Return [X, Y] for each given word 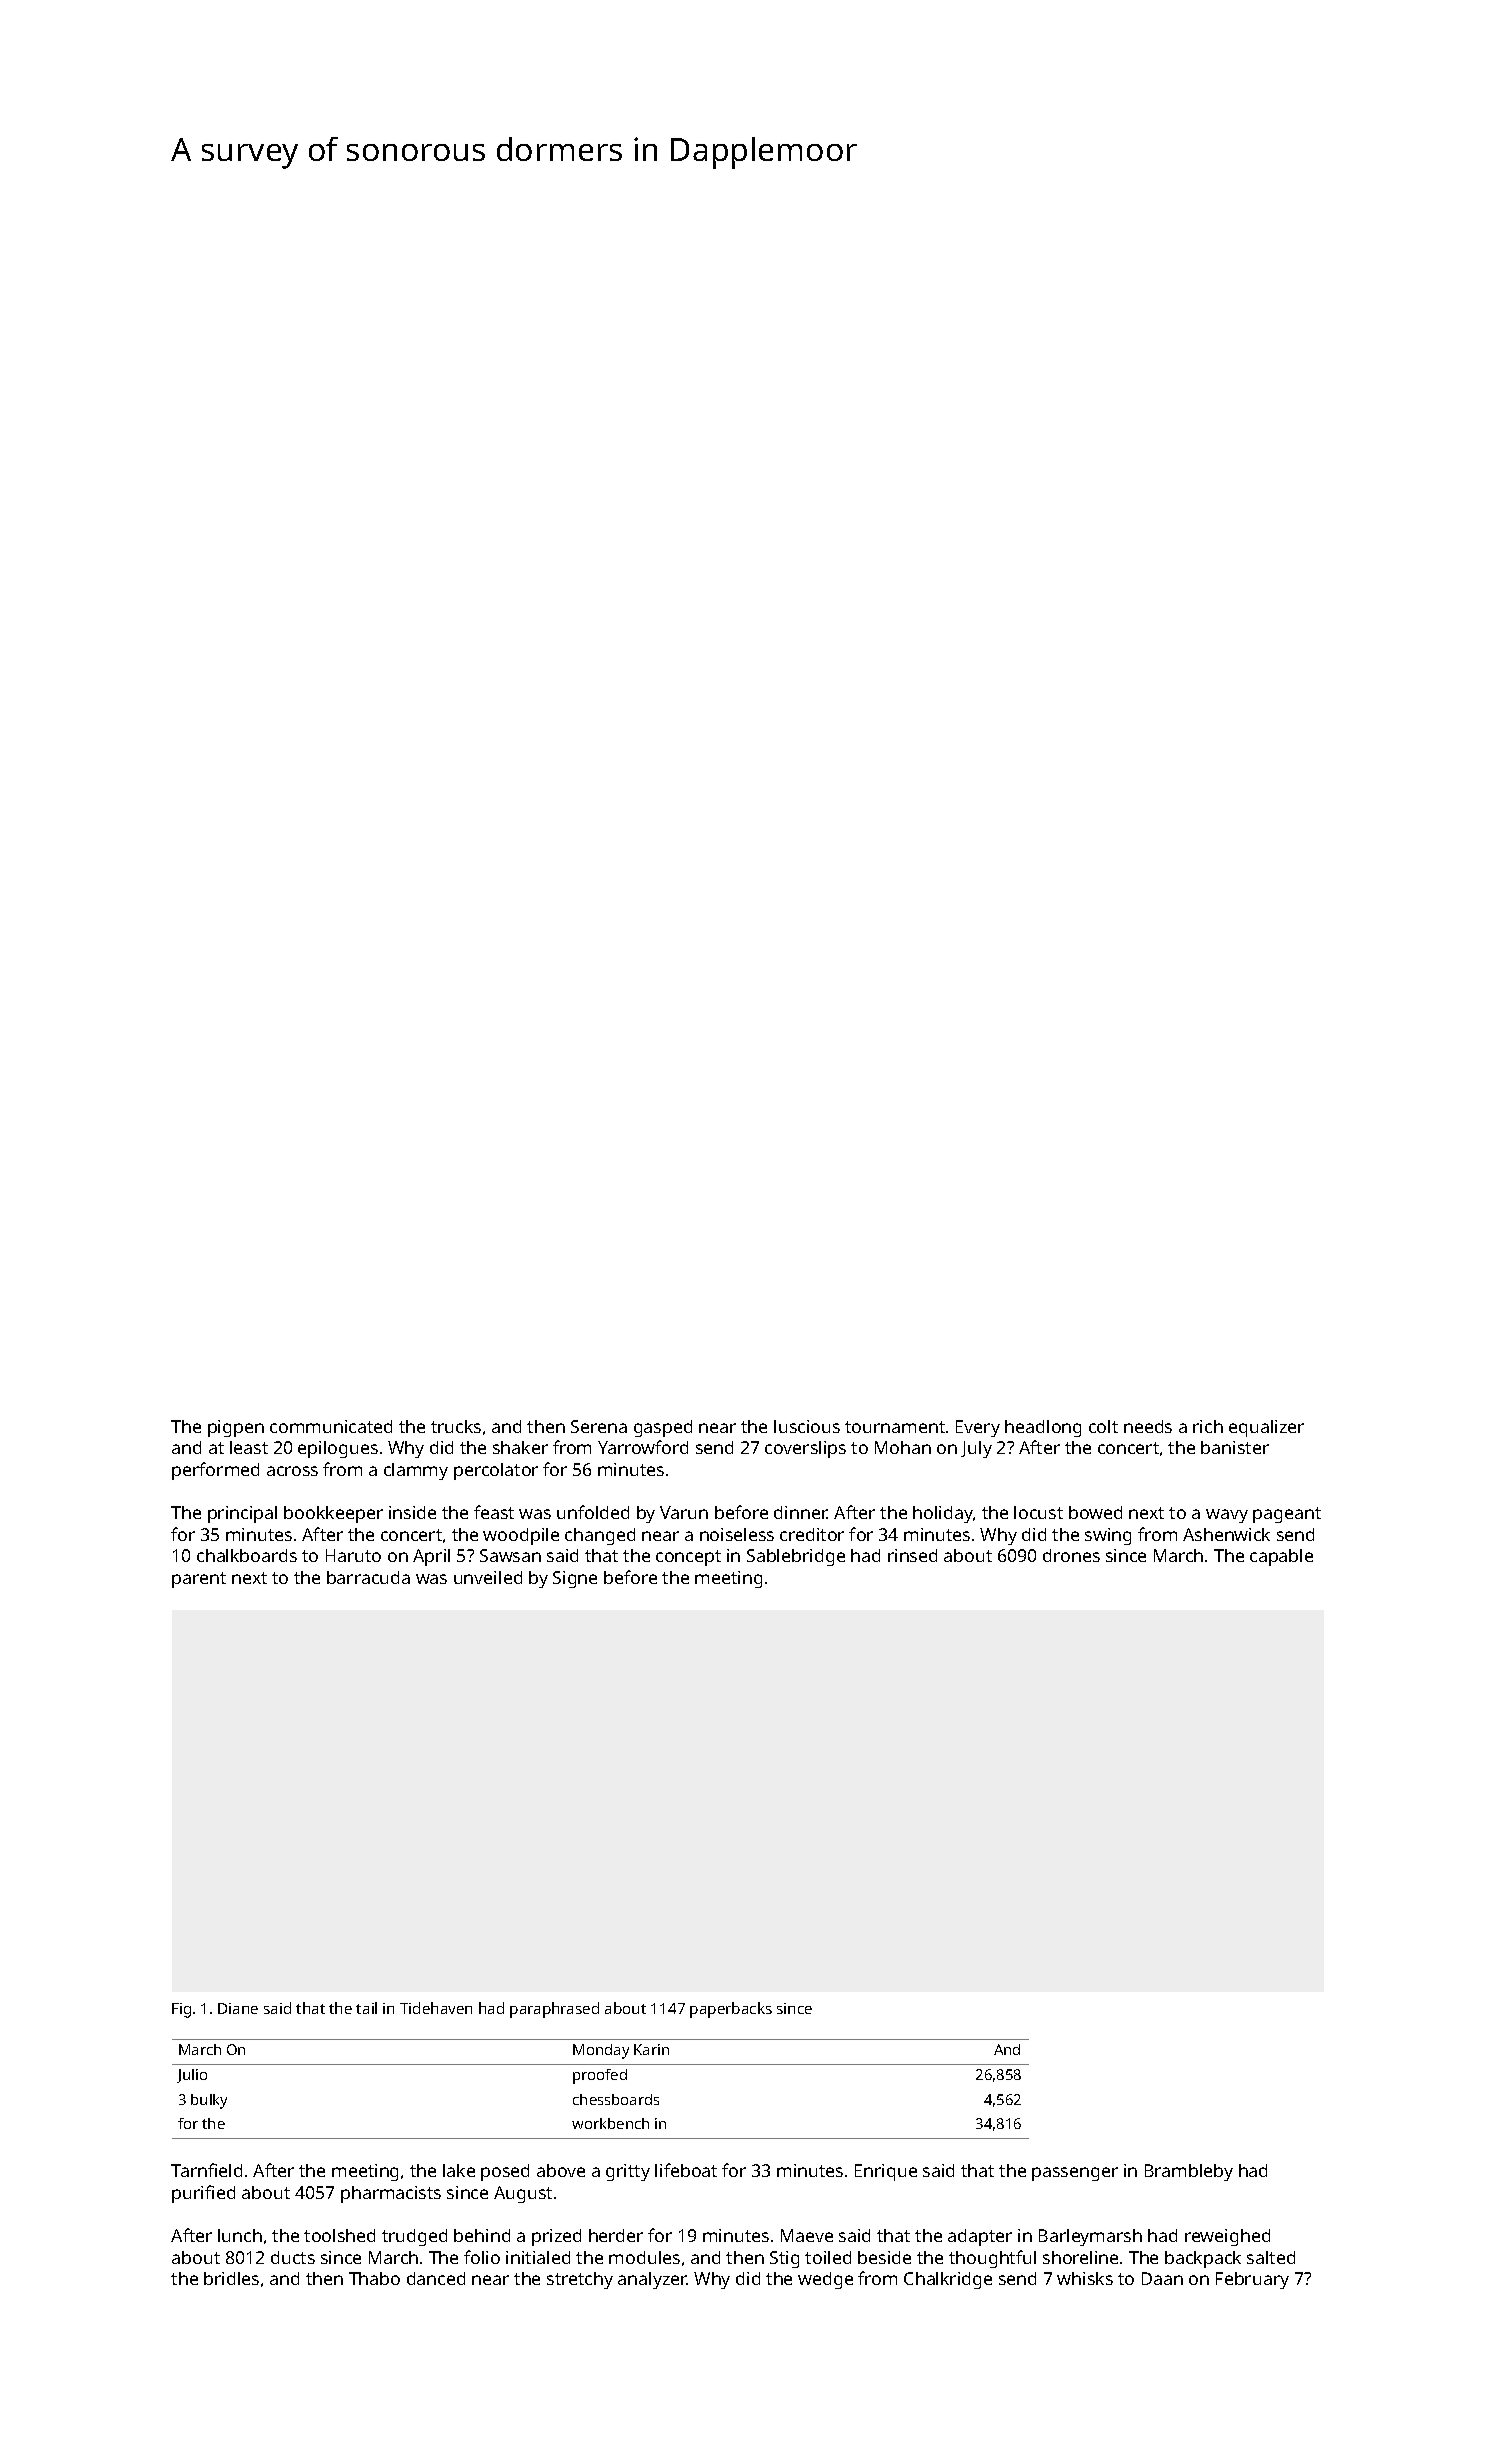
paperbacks [731, 2010]
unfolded [593, 1512]
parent [199, 1580]
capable [1281, 1557]
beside [884, 2257]
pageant [1287, 1515]
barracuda [368, 1577]
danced [436, 2278]
